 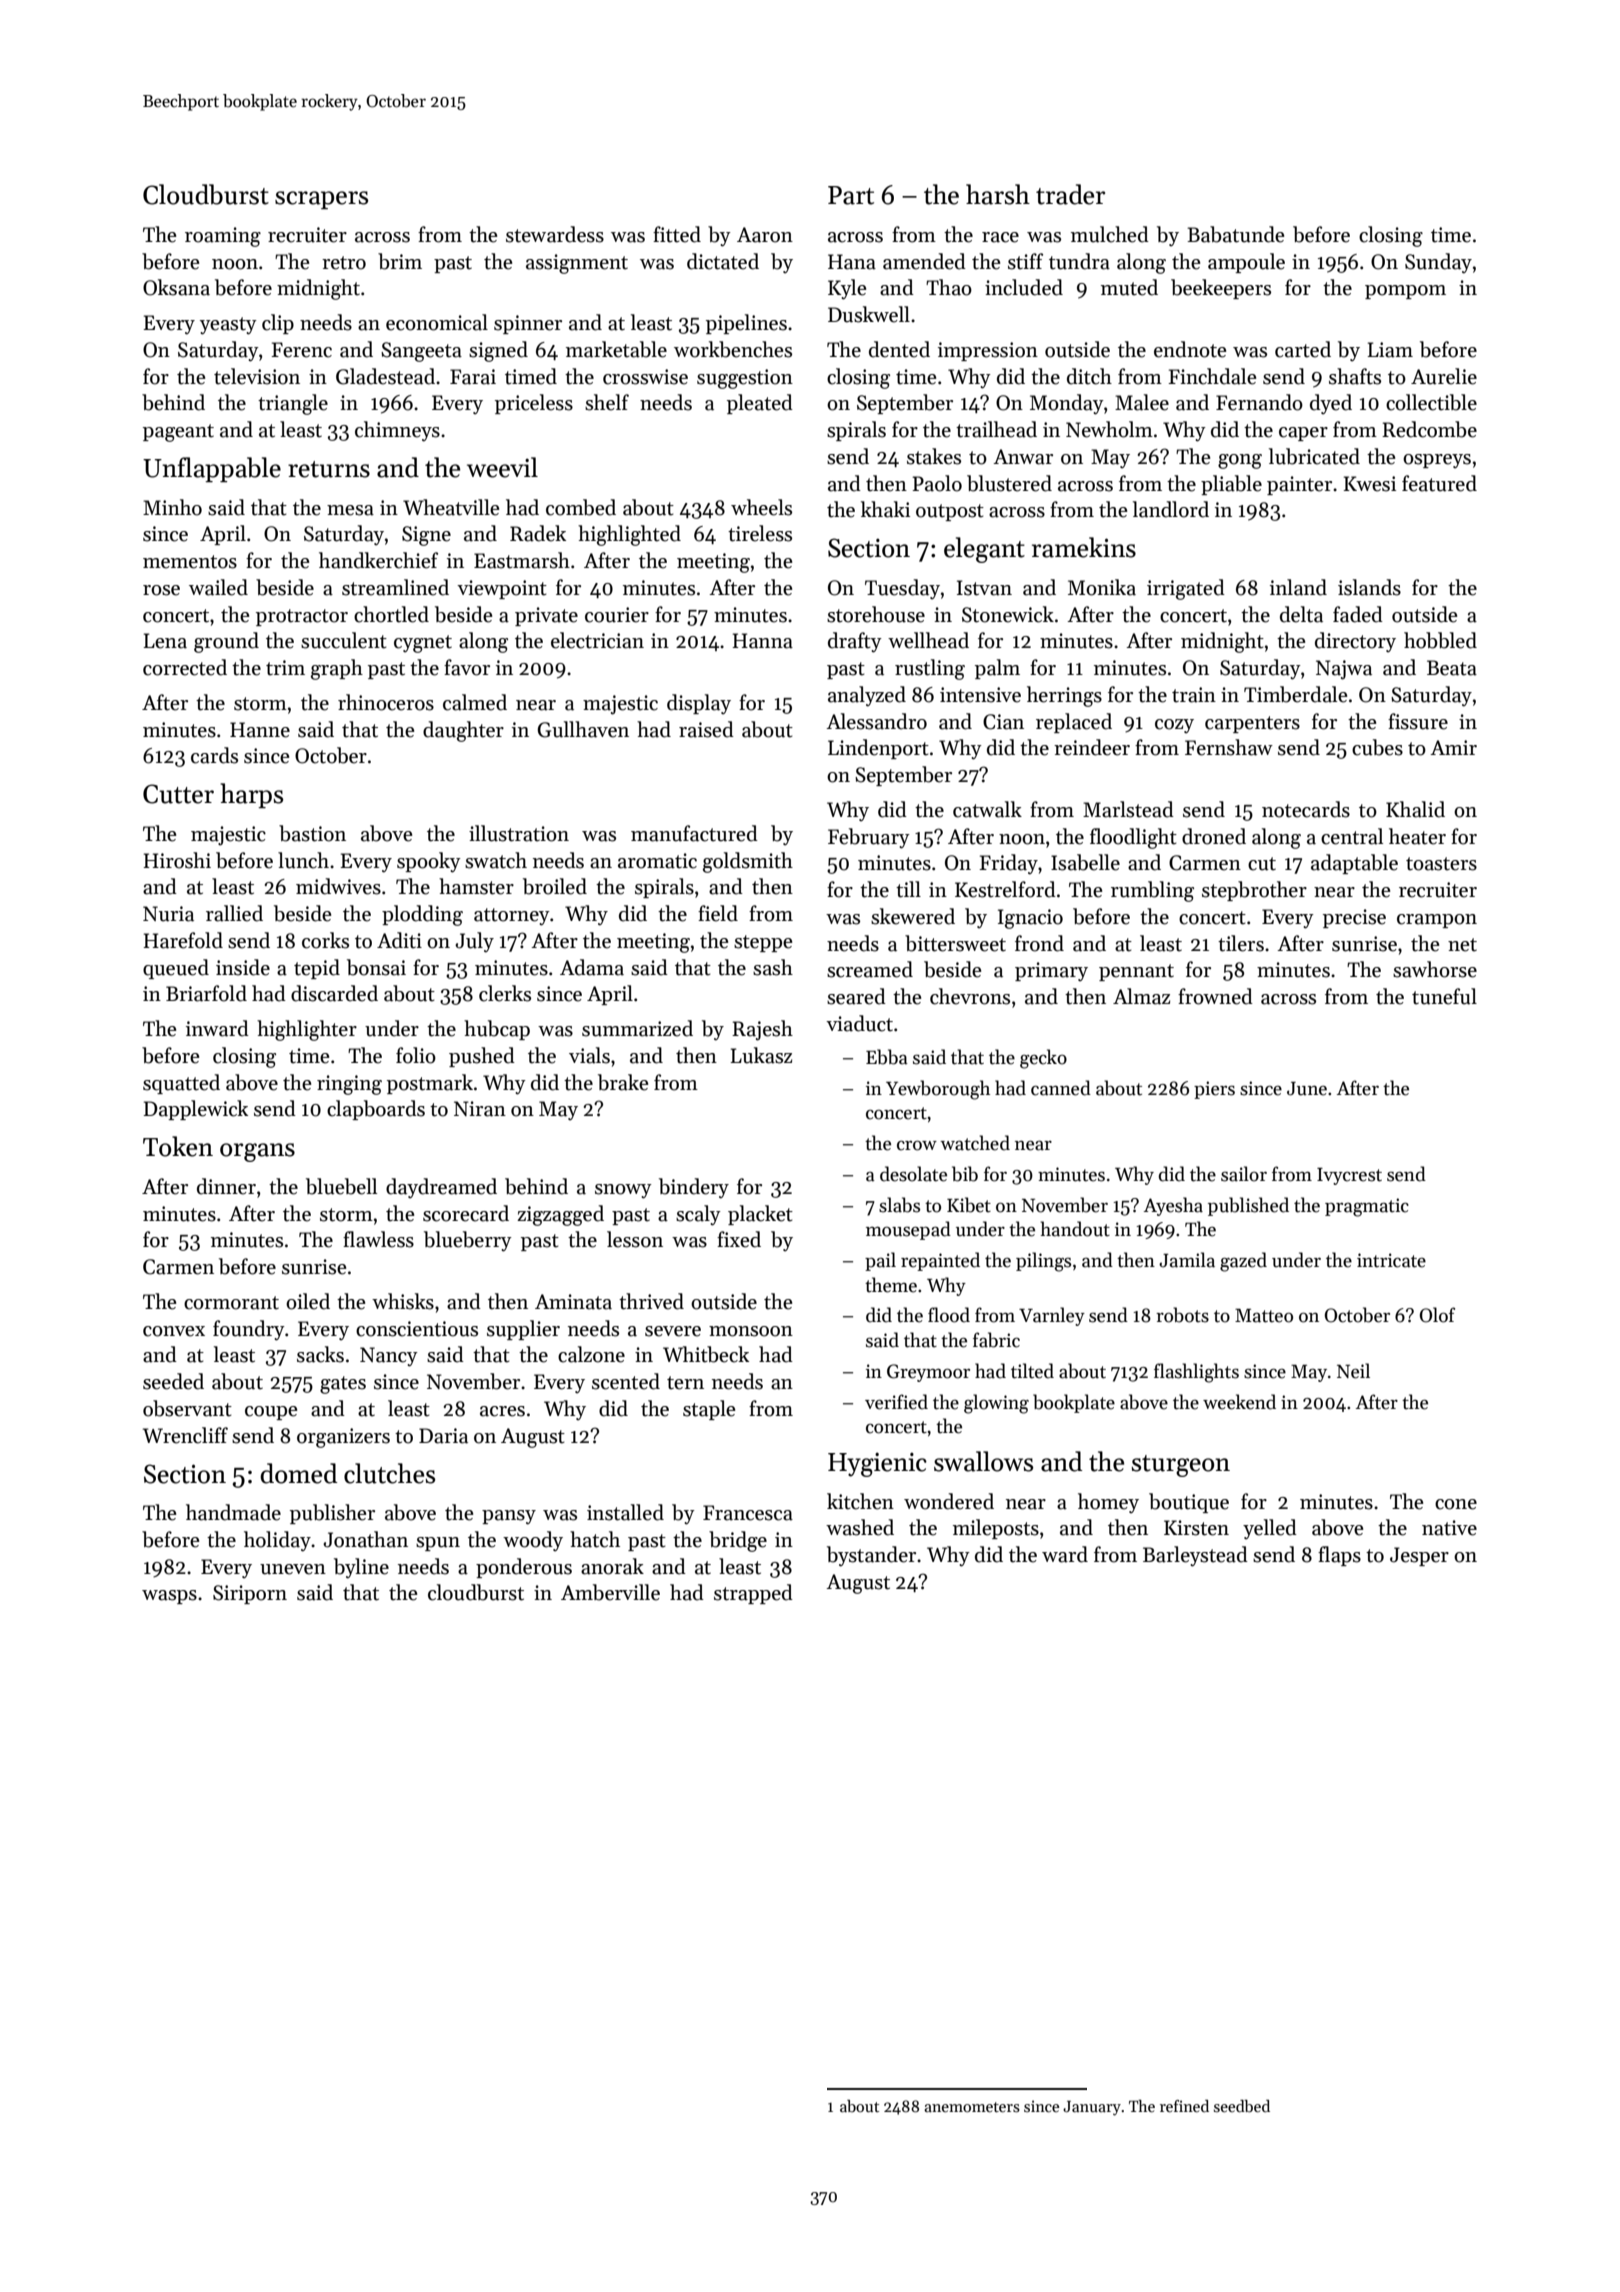 What do you see at coordinates (223, 237) in the page?
I see `roaming` at bounding box center [223, 237].
